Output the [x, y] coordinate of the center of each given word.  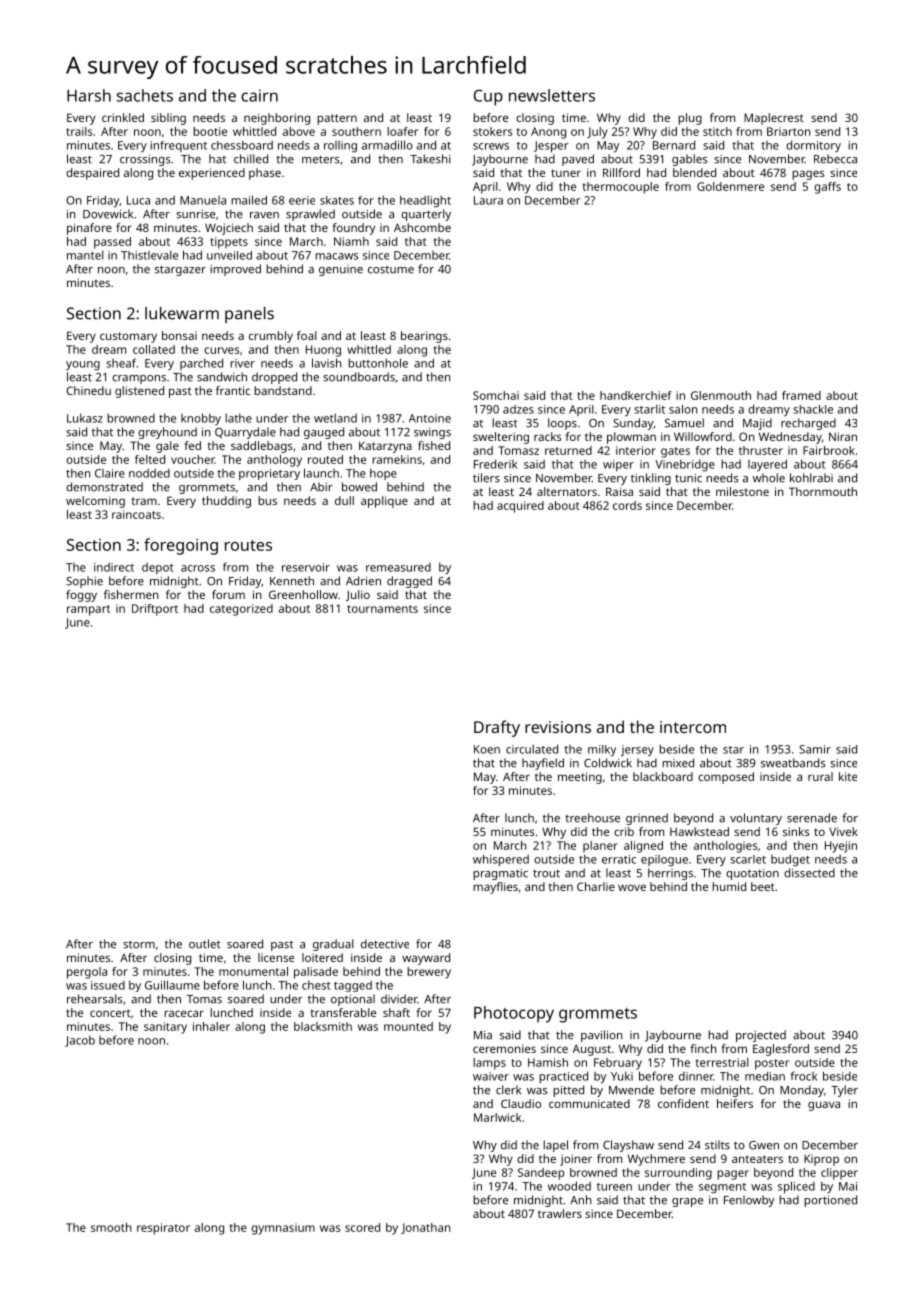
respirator [163, 1229]
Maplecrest [774, 119]
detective [385, 944]
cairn [259, 95]
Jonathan [426, 1228]
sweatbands [793, 763]
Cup [488, 97]
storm [139, 944]
